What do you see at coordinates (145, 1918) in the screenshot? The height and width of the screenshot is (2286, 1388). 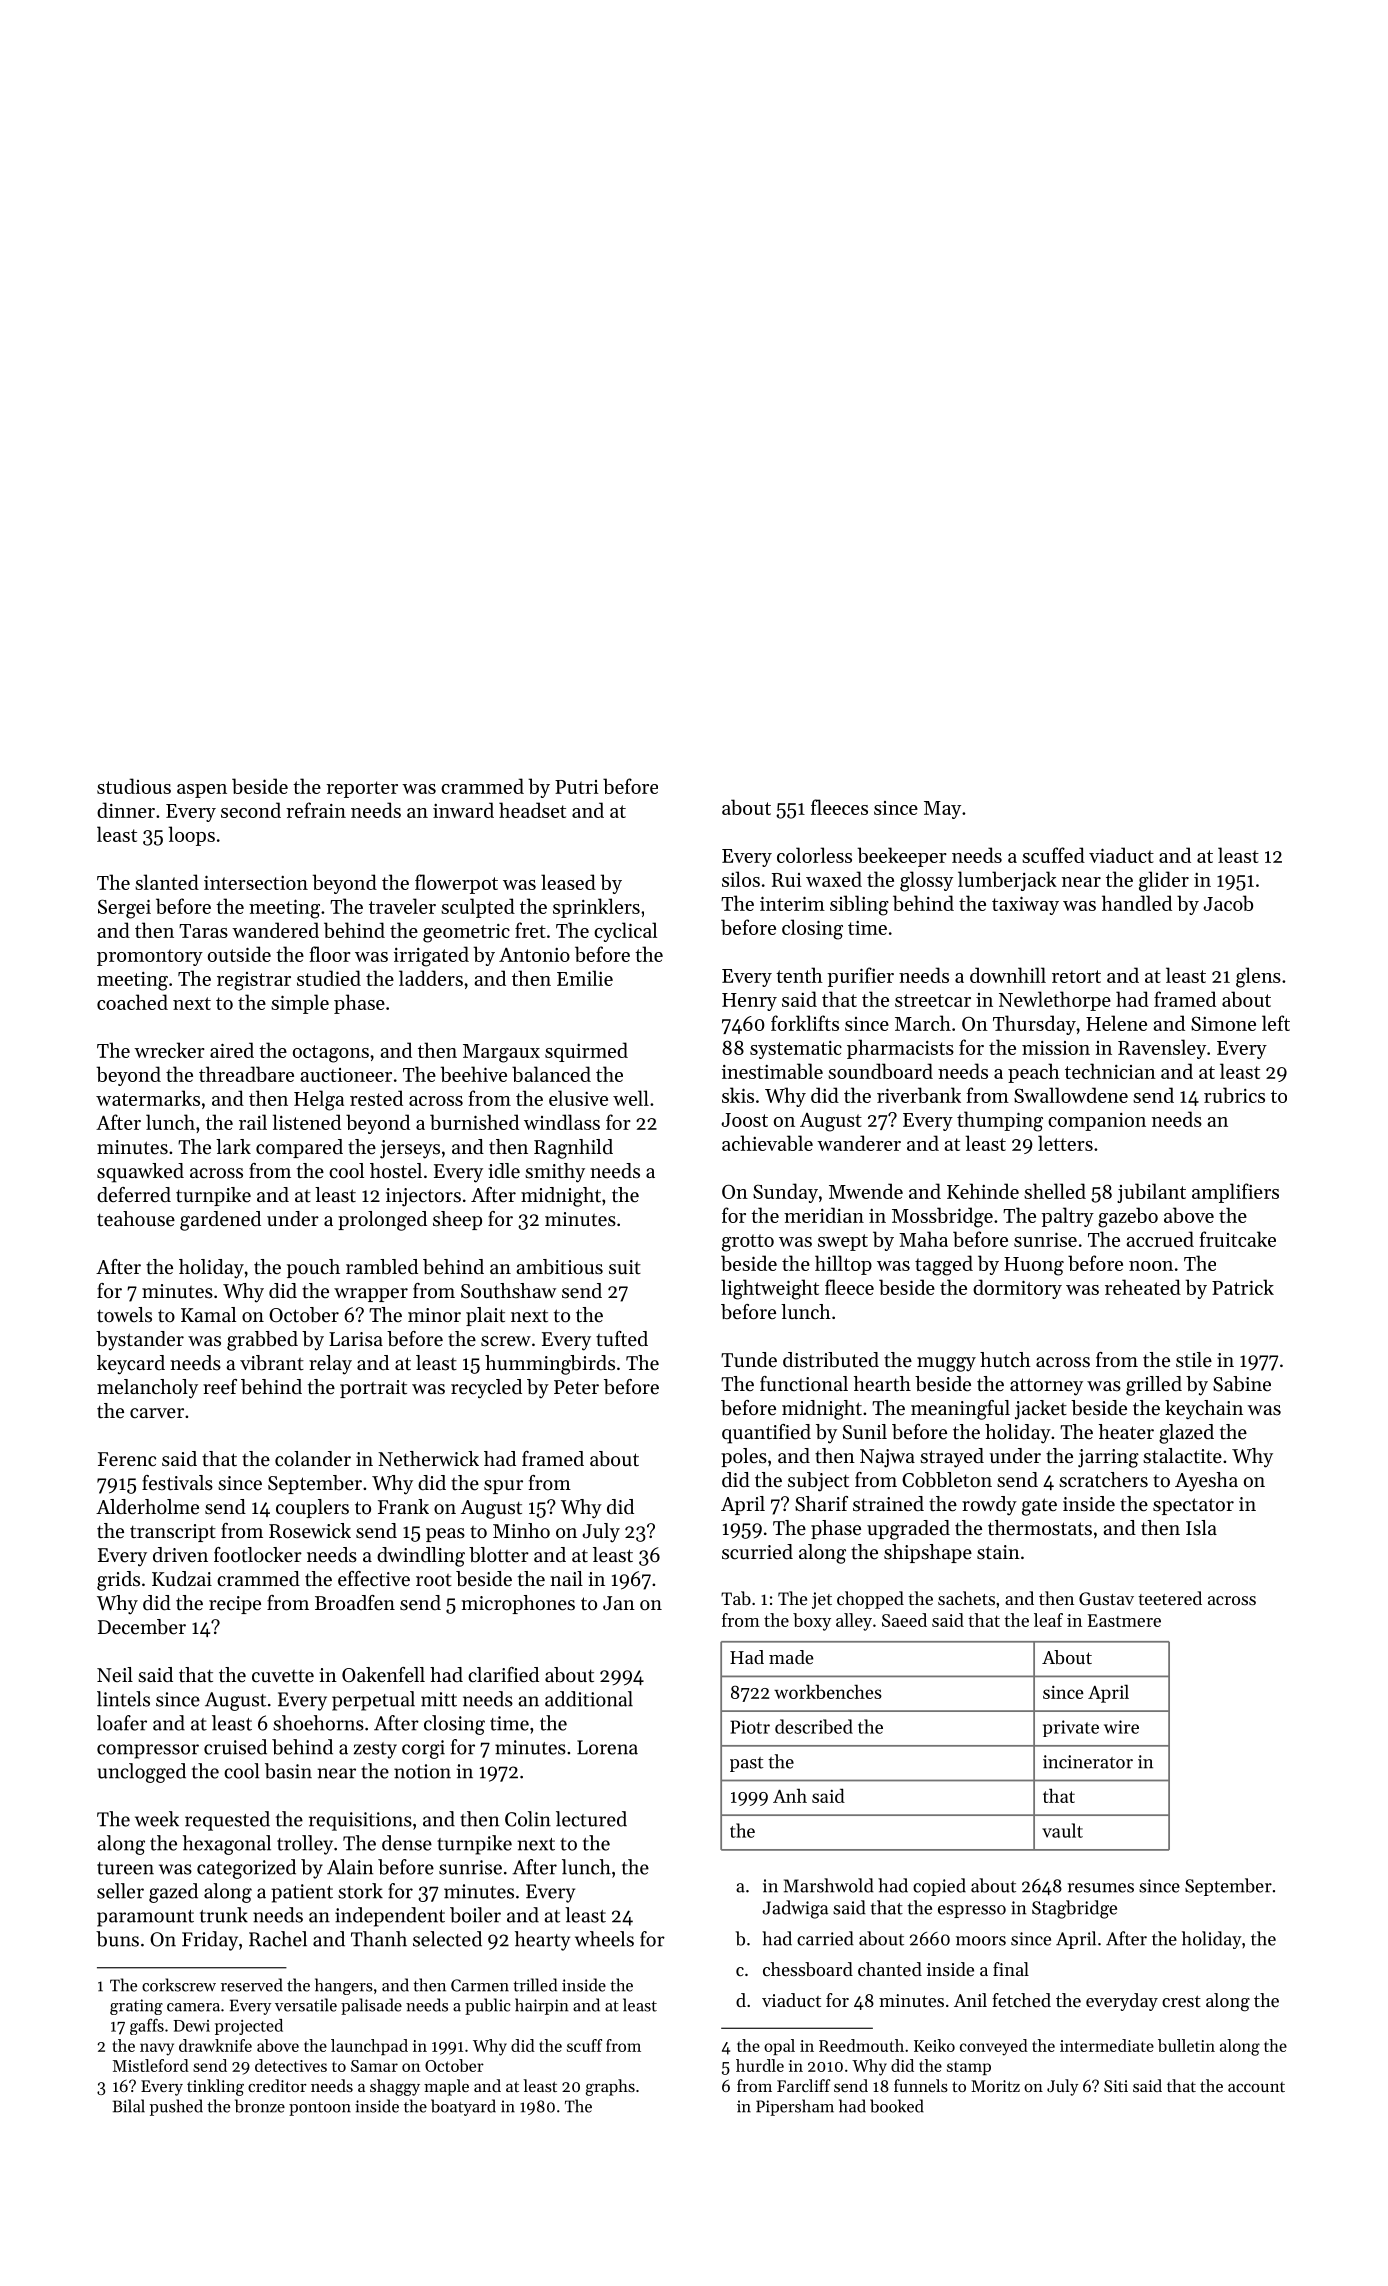 I see `paramount` at bounding box center [145, 1918].
